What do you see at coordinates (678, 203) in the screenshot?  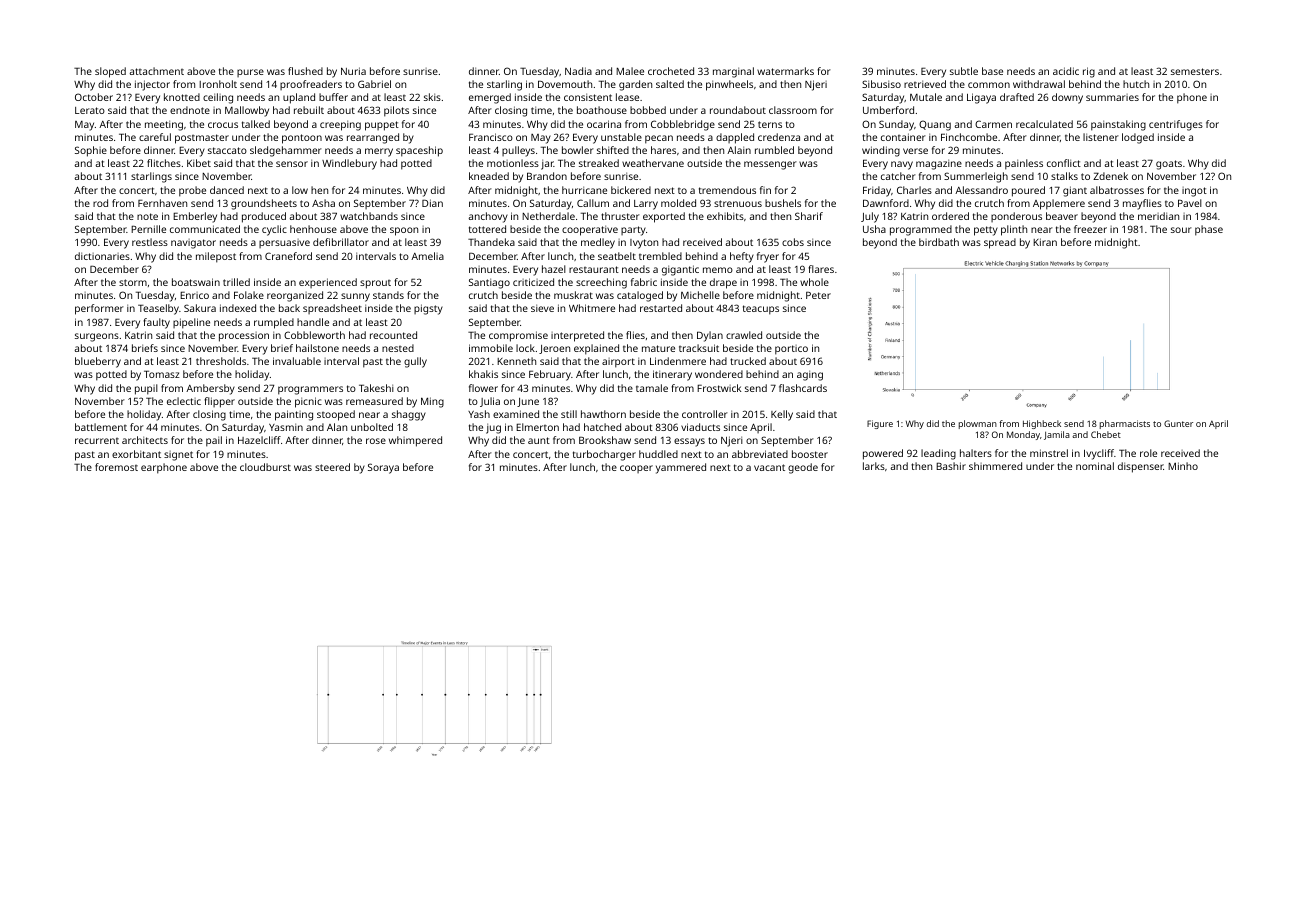 I see `molded` at bounding box center [678, 203].
